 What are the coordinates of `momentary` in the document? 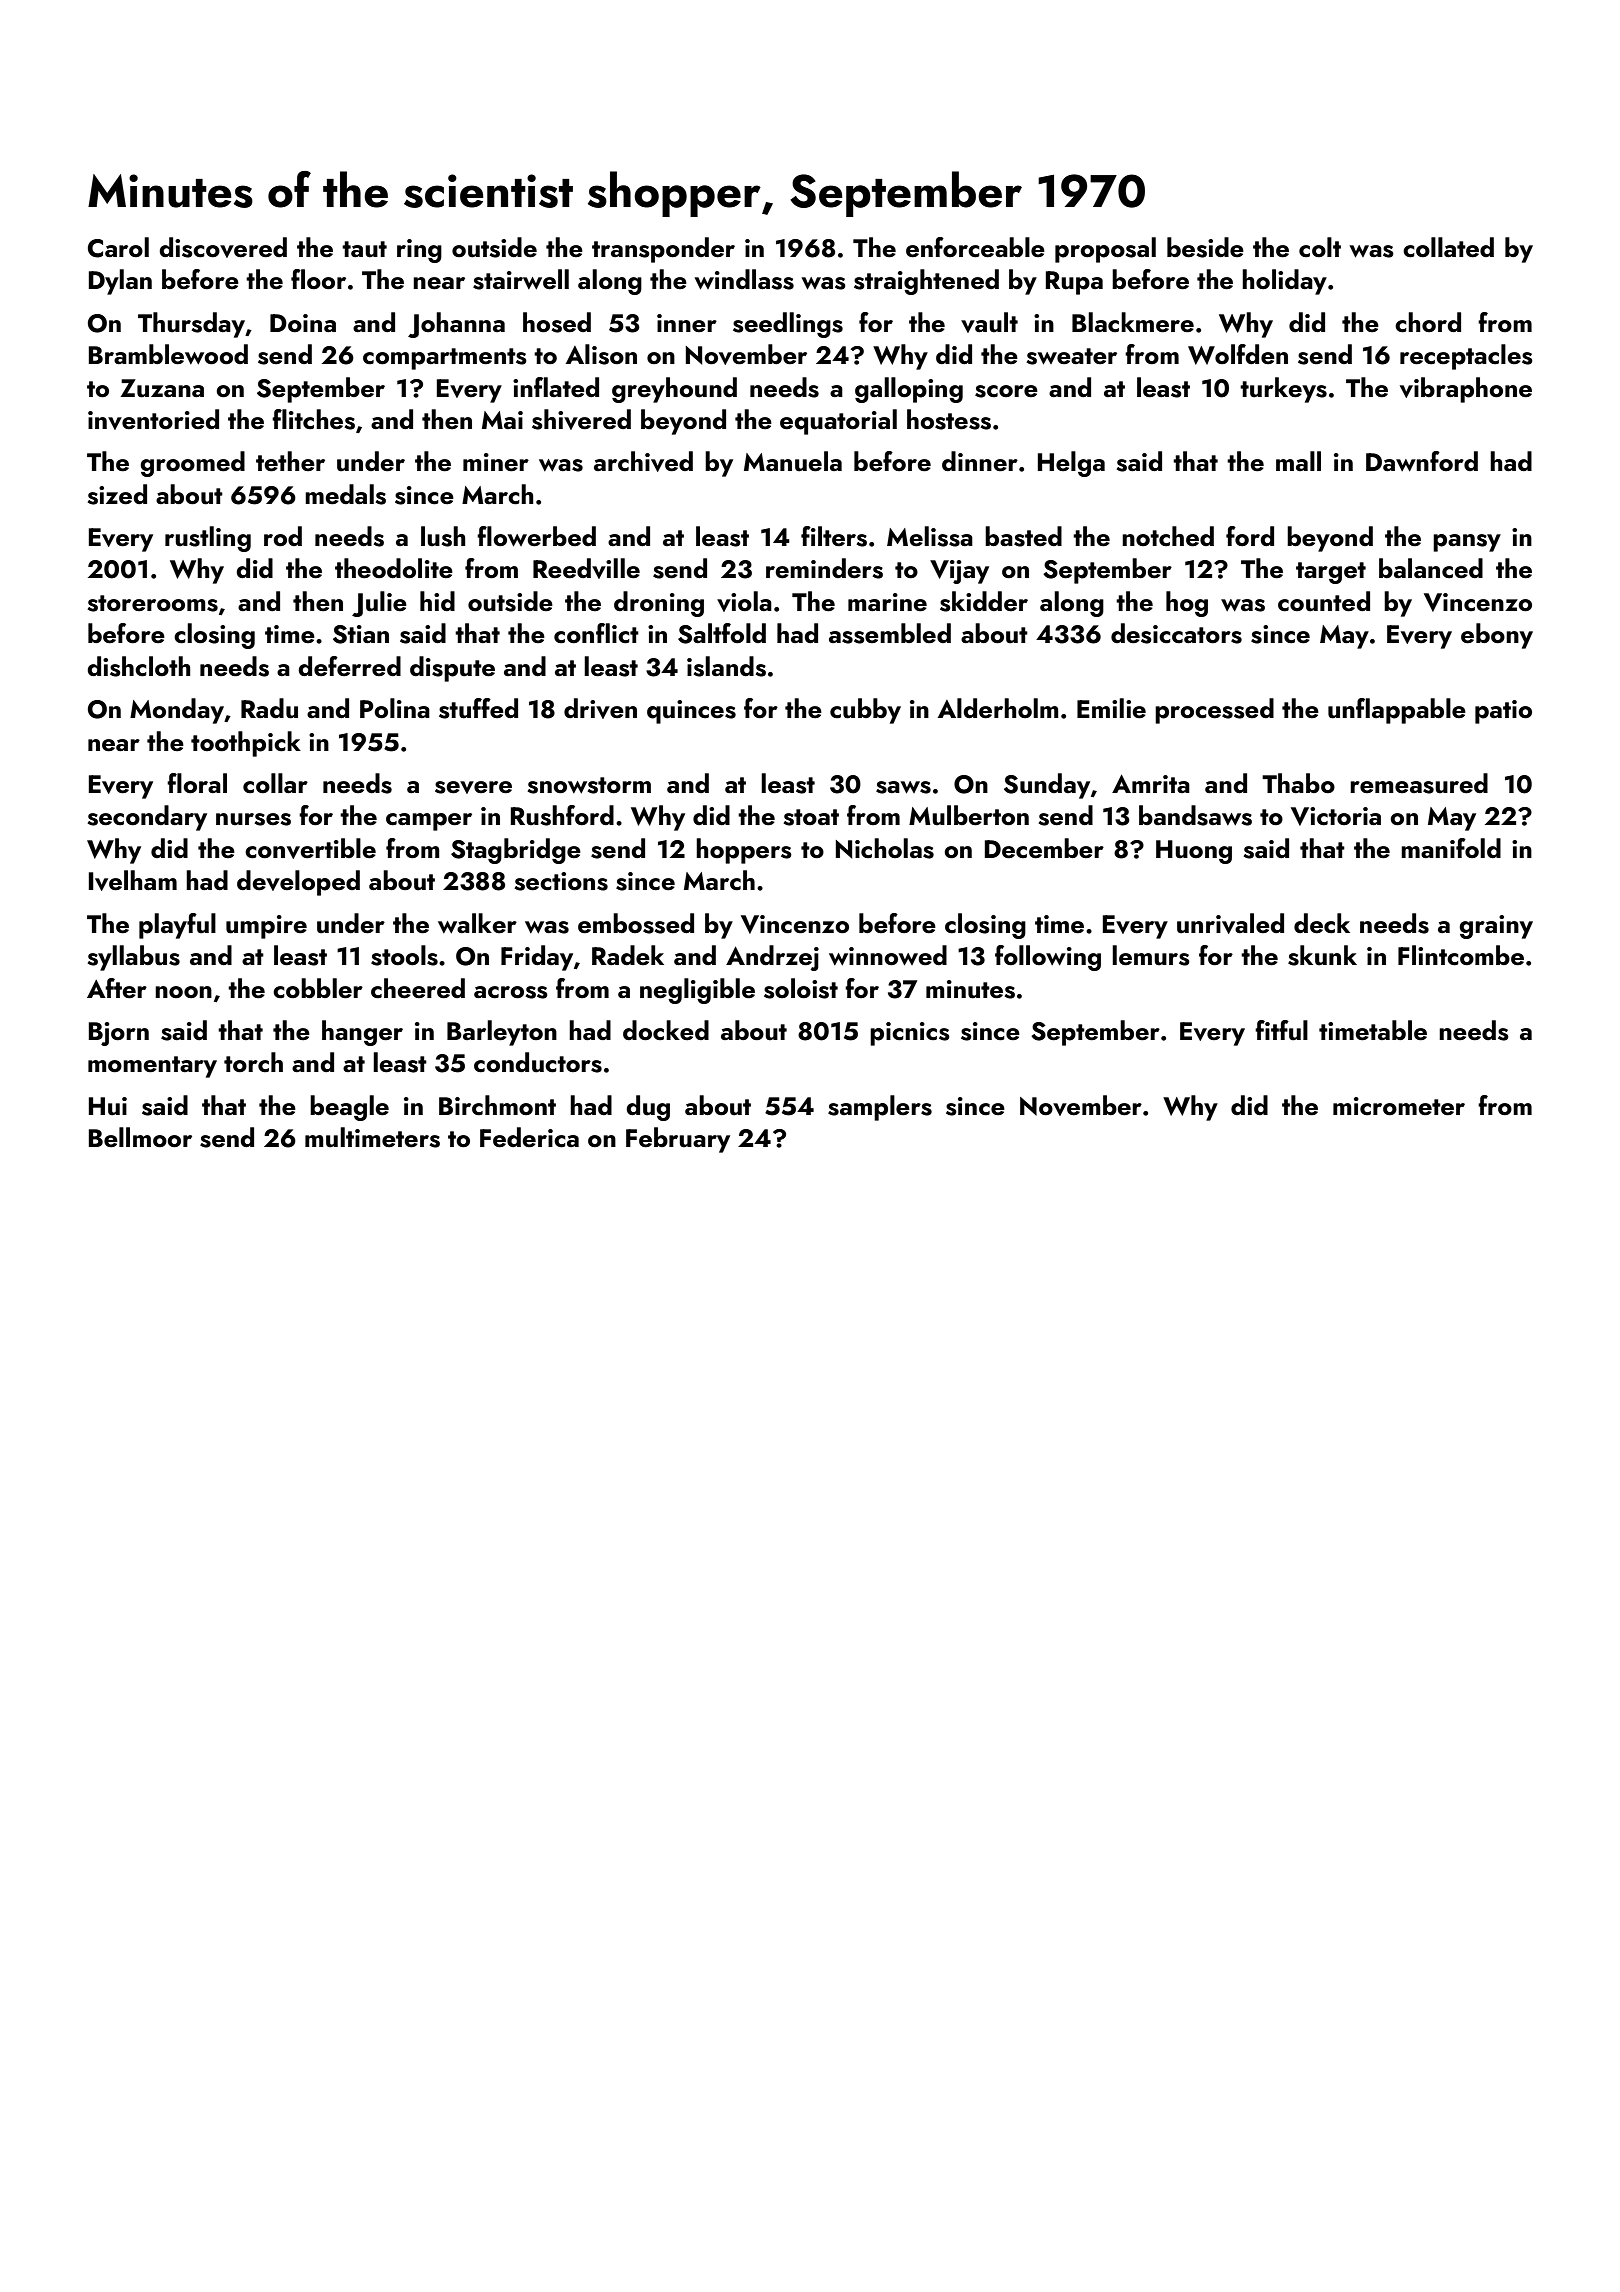 It's located at (152, 1067).
